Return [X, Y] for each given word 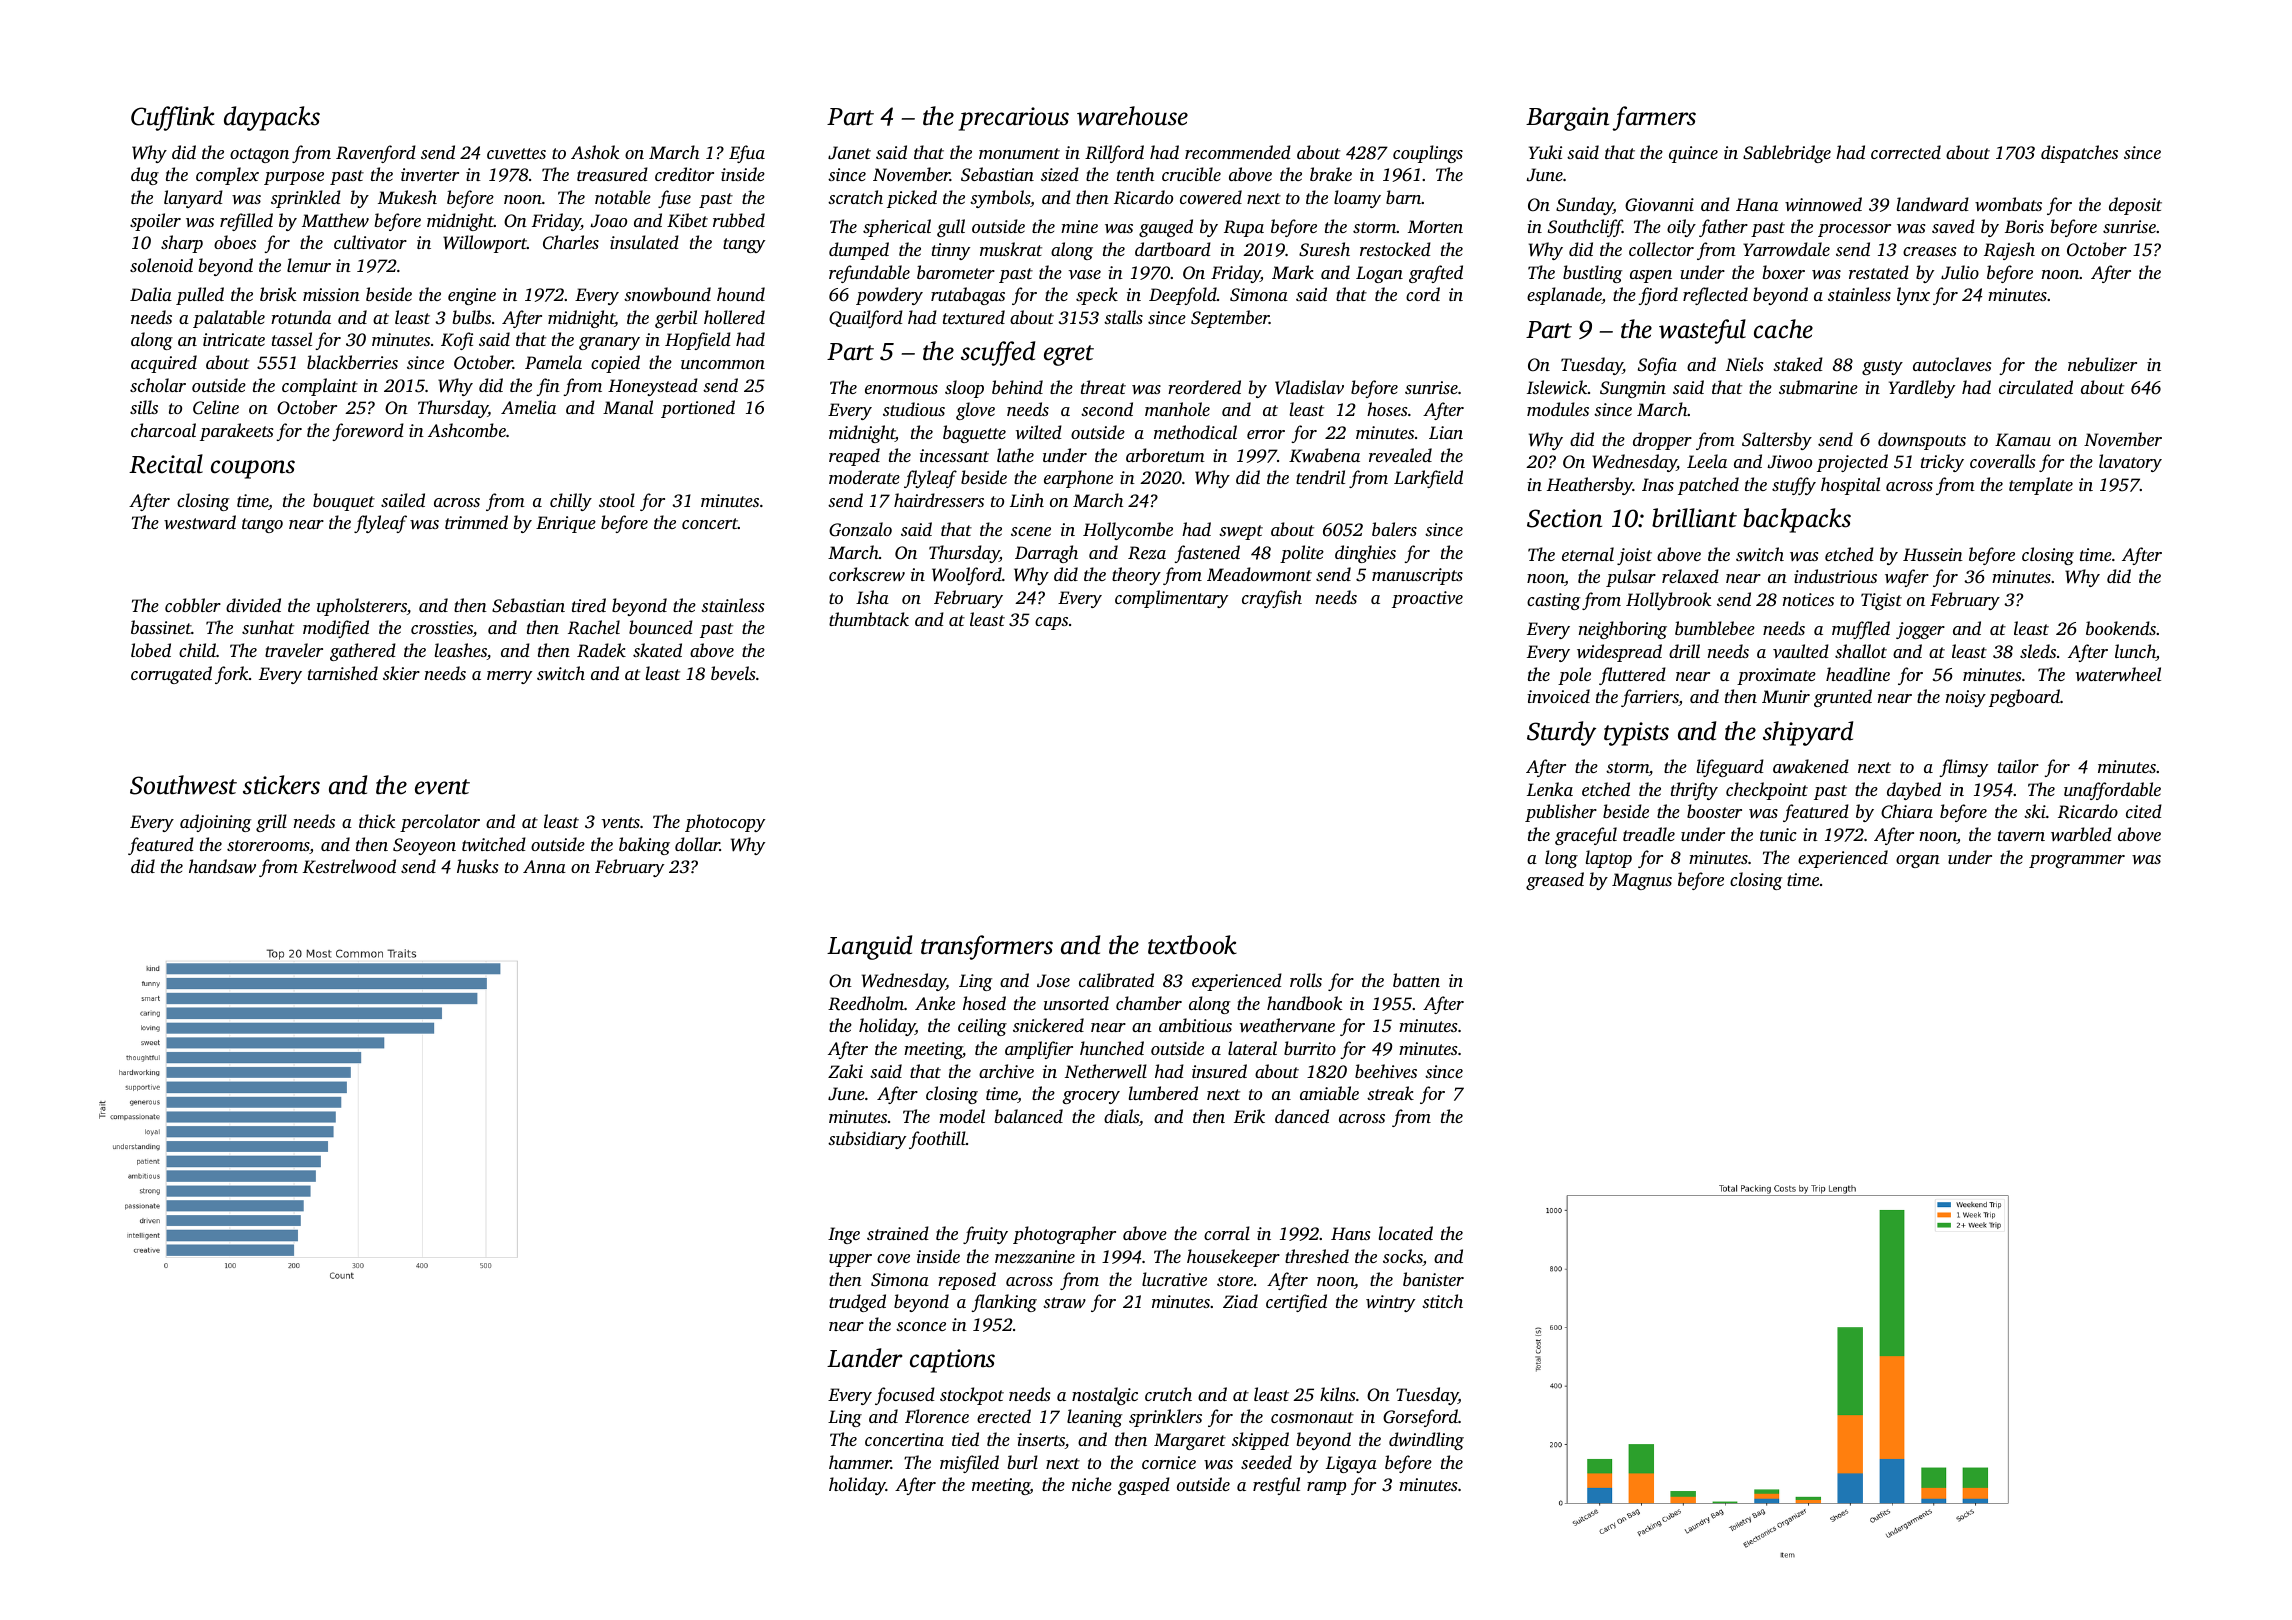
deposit [2135, 206]
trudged [857, 1303]
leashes [460, 651]
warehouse [1132, 116]
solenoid [161, 265]
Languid [869, 947]
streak [1390, 1093]
